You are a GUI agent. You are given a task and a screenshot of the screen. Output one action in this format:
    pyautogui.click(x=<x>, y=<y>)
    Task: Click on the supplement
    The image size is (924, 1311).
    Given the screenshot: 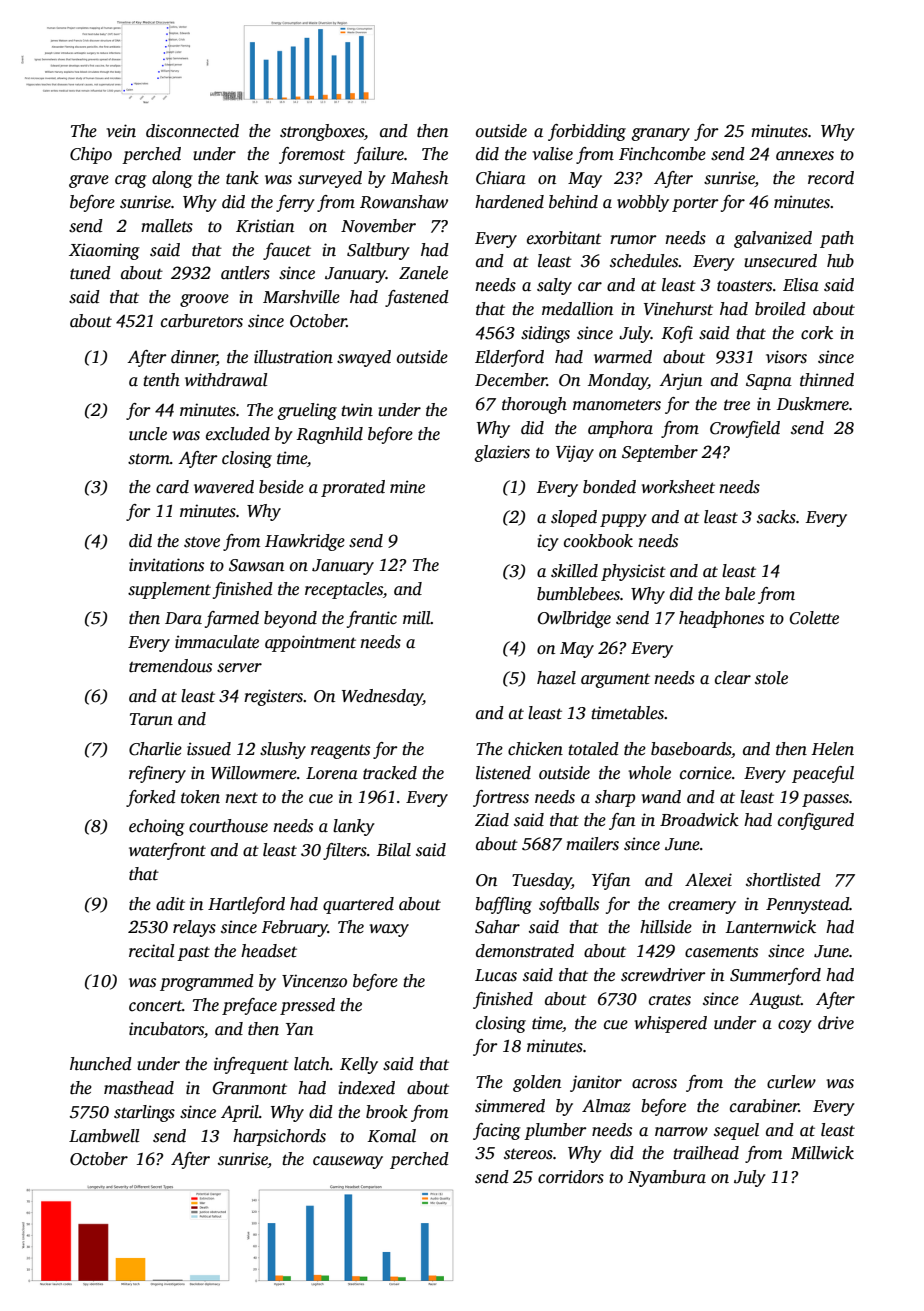 What is the action you would take?
    pyautogui.click(x=169, y=590)
